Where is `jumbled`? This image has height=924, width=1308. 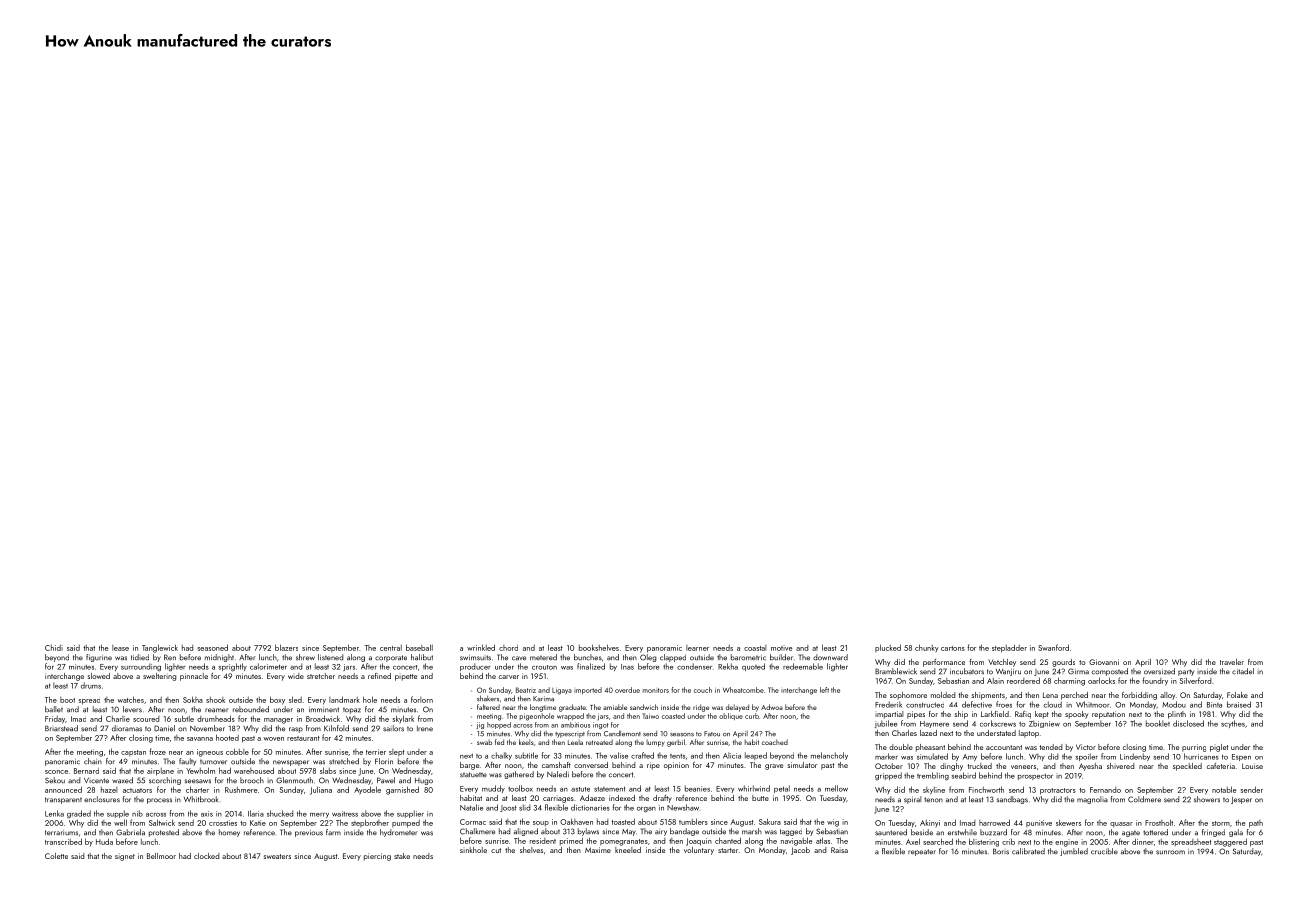 jumbled is located at coordinates (1074, 852).
